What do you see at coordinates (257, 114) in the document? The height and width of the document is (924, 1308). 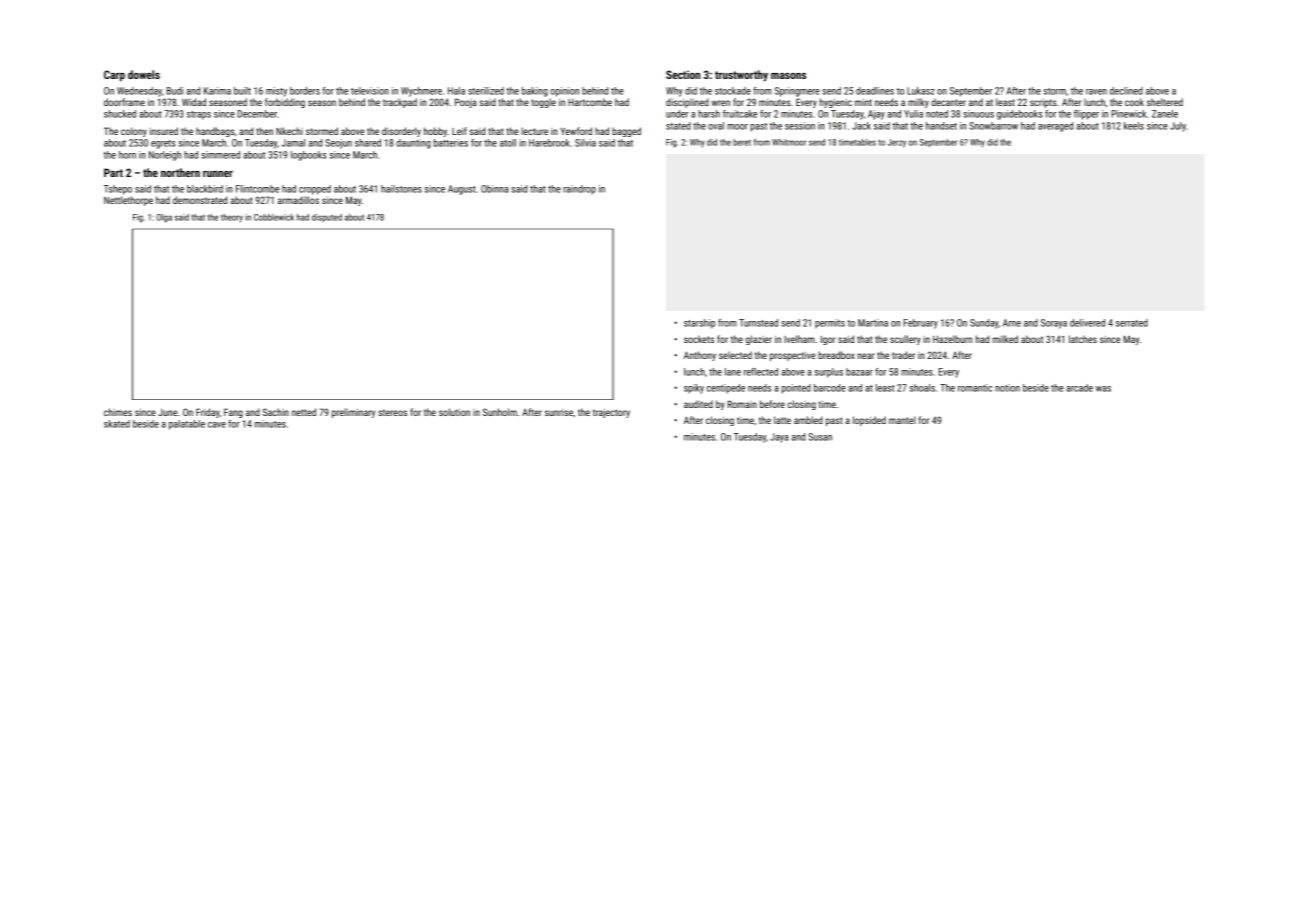 I see `December` at bounding box center [257, 114].
